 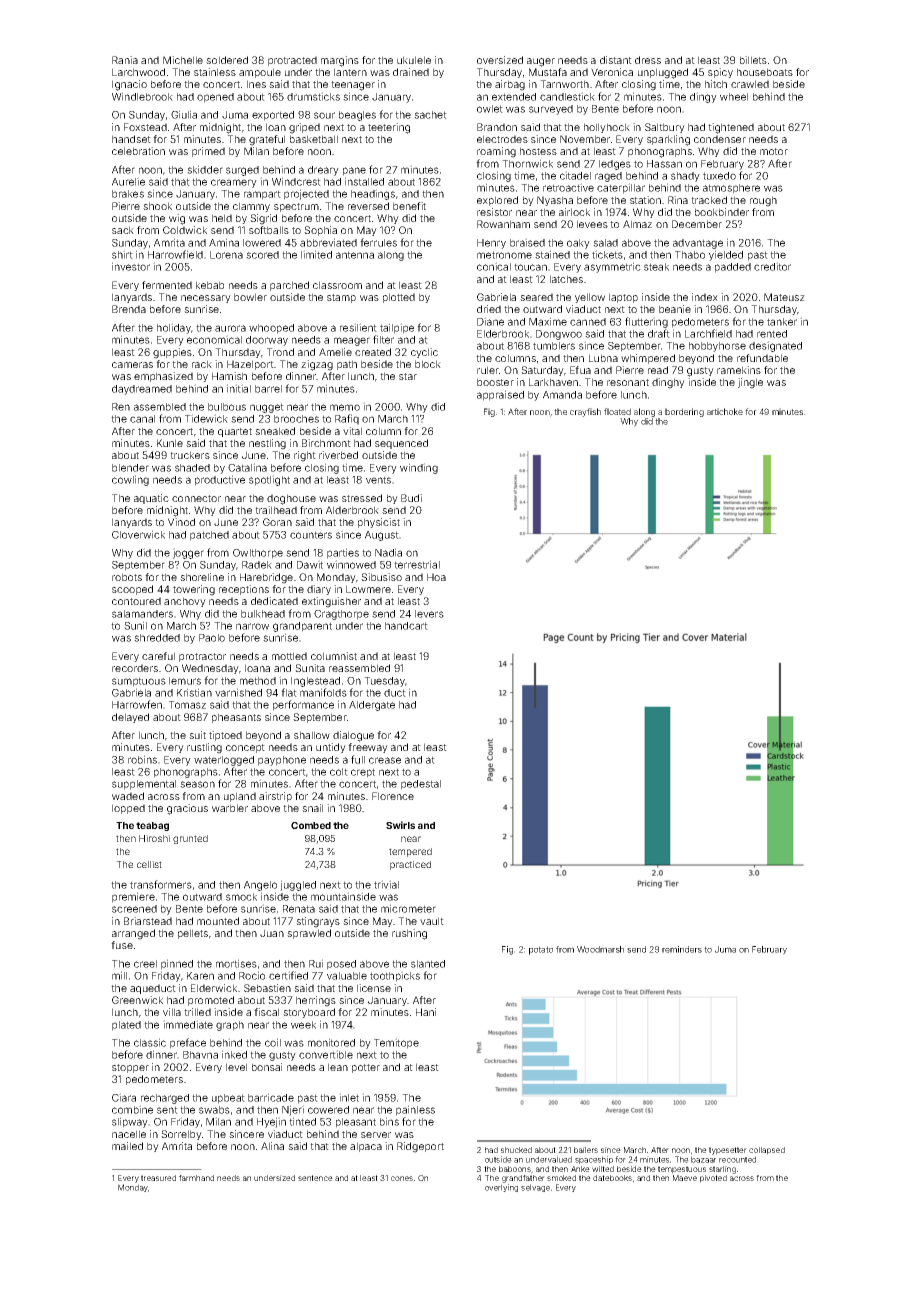 I want to click on cellist, so click(x=149, y=864).
